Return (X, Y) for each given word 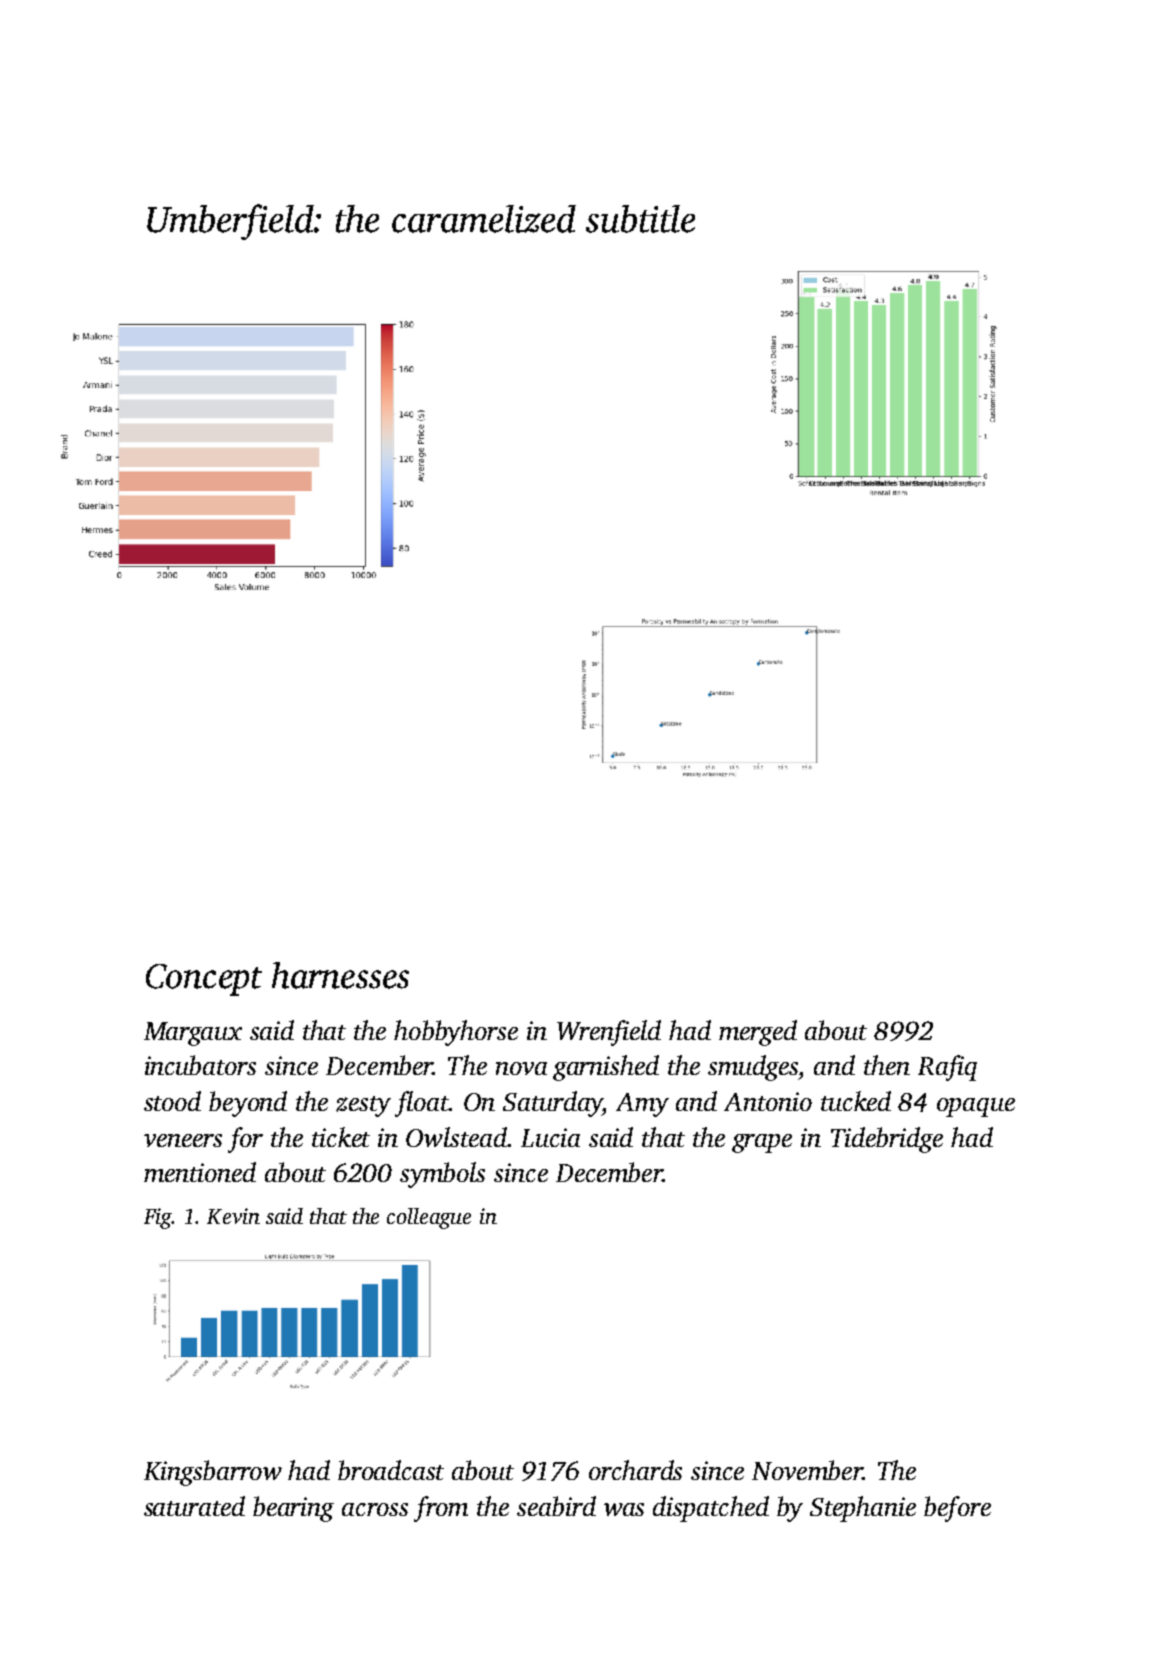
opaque (976, 1107)
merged (758, 1033)
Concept (204, 980)
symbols (442, 1175)
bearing (293, 1509)
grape (762, 1143)
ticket (341, 1137)
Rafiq (947, 1068)
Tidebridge (887, 1140)
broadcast (391, 1470)
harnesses (340, 975)
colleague (429, 1218)
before (957, 1509)
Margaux (193, 1034)
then (887, 1065)
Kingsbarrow (213, 1473)
